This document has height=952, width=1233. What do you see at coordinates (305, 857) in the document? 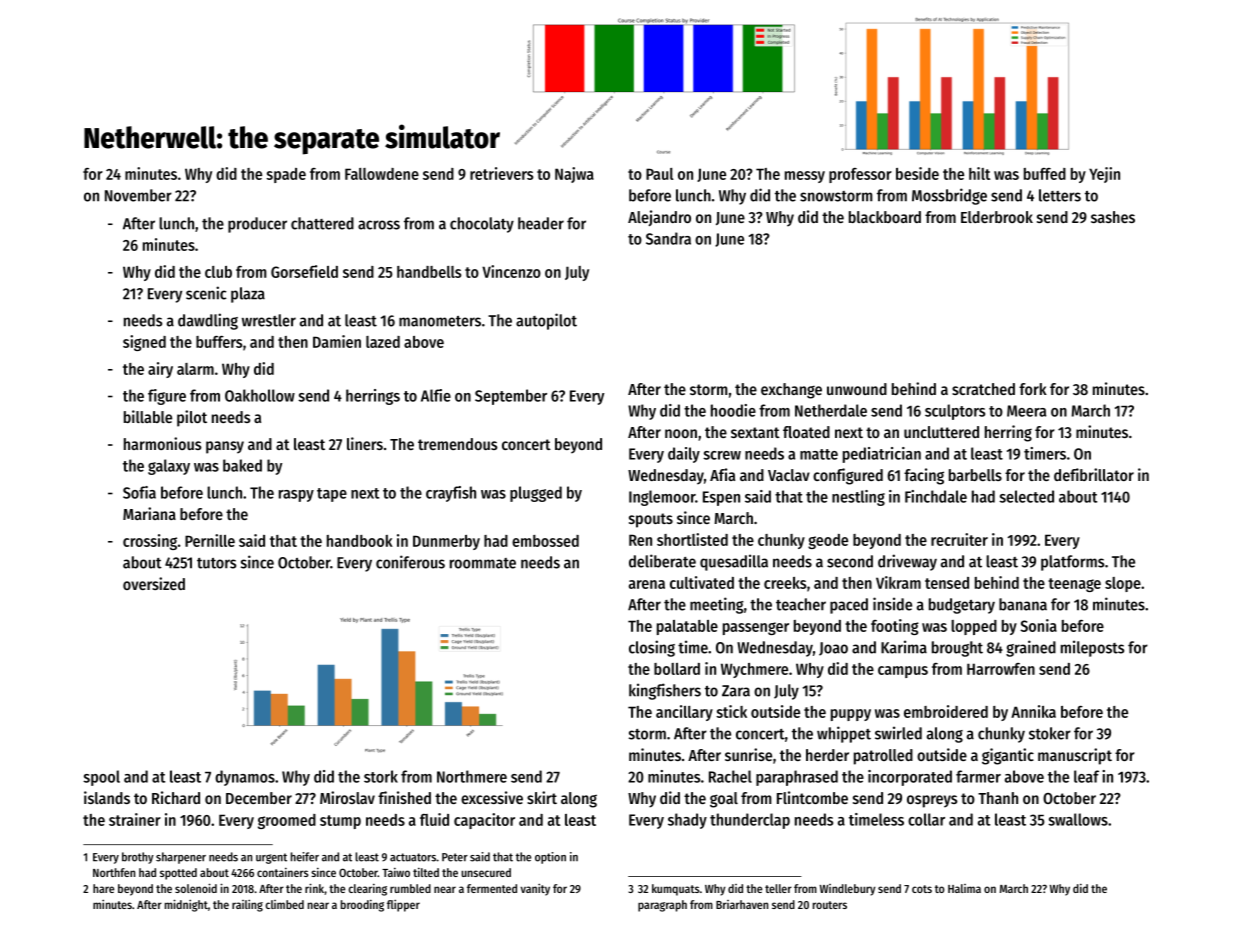
I see `heifer` at bounding box center [305, 857].
